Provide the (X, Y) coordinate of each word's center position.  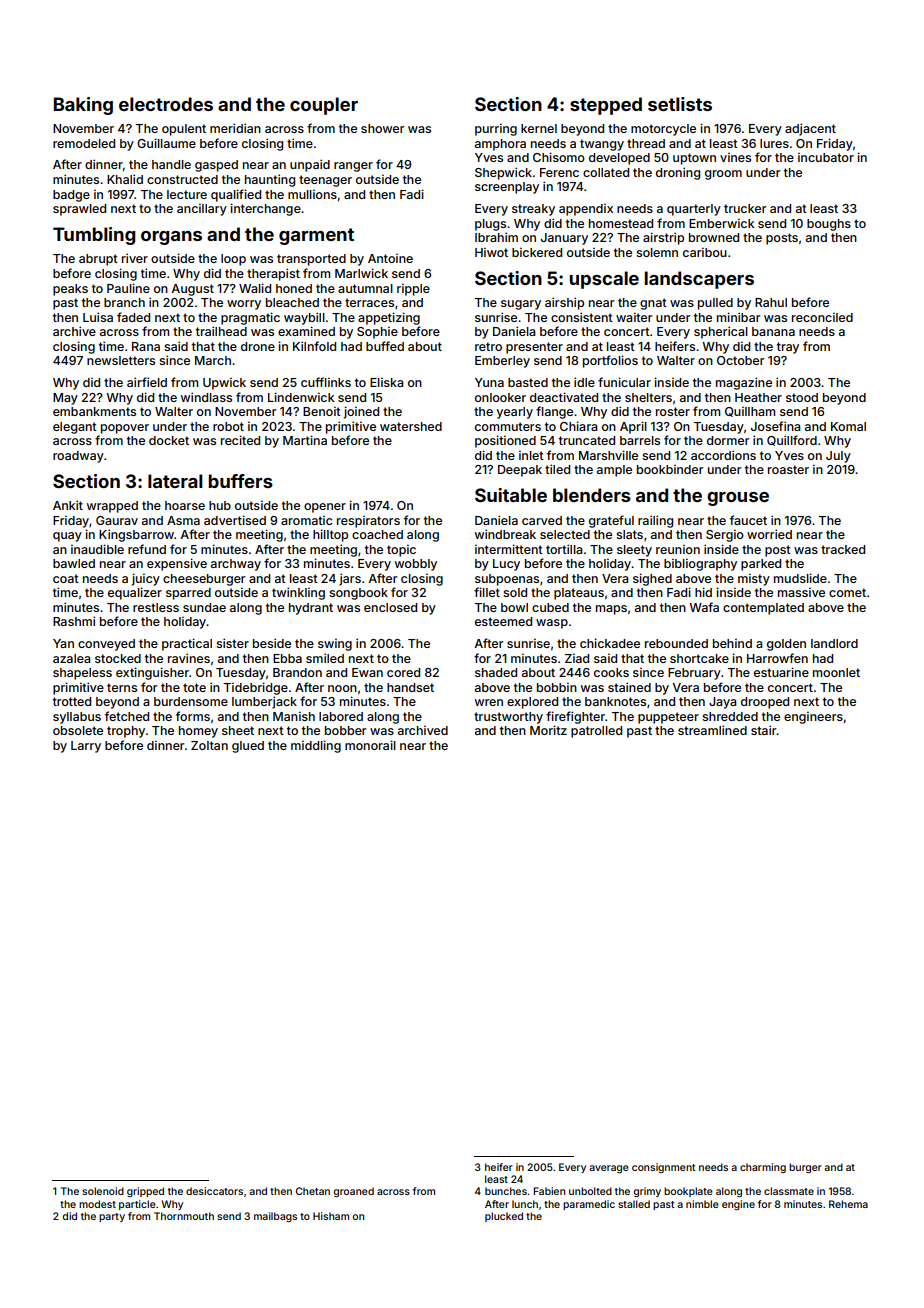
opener (325, 508)
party (112, 1217)
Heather (758, 397)
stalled (634, 1204)
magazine (744, 383)
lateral (175, 481)
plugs (490, 225)
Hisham (331, 1216)
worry (244, 305)
